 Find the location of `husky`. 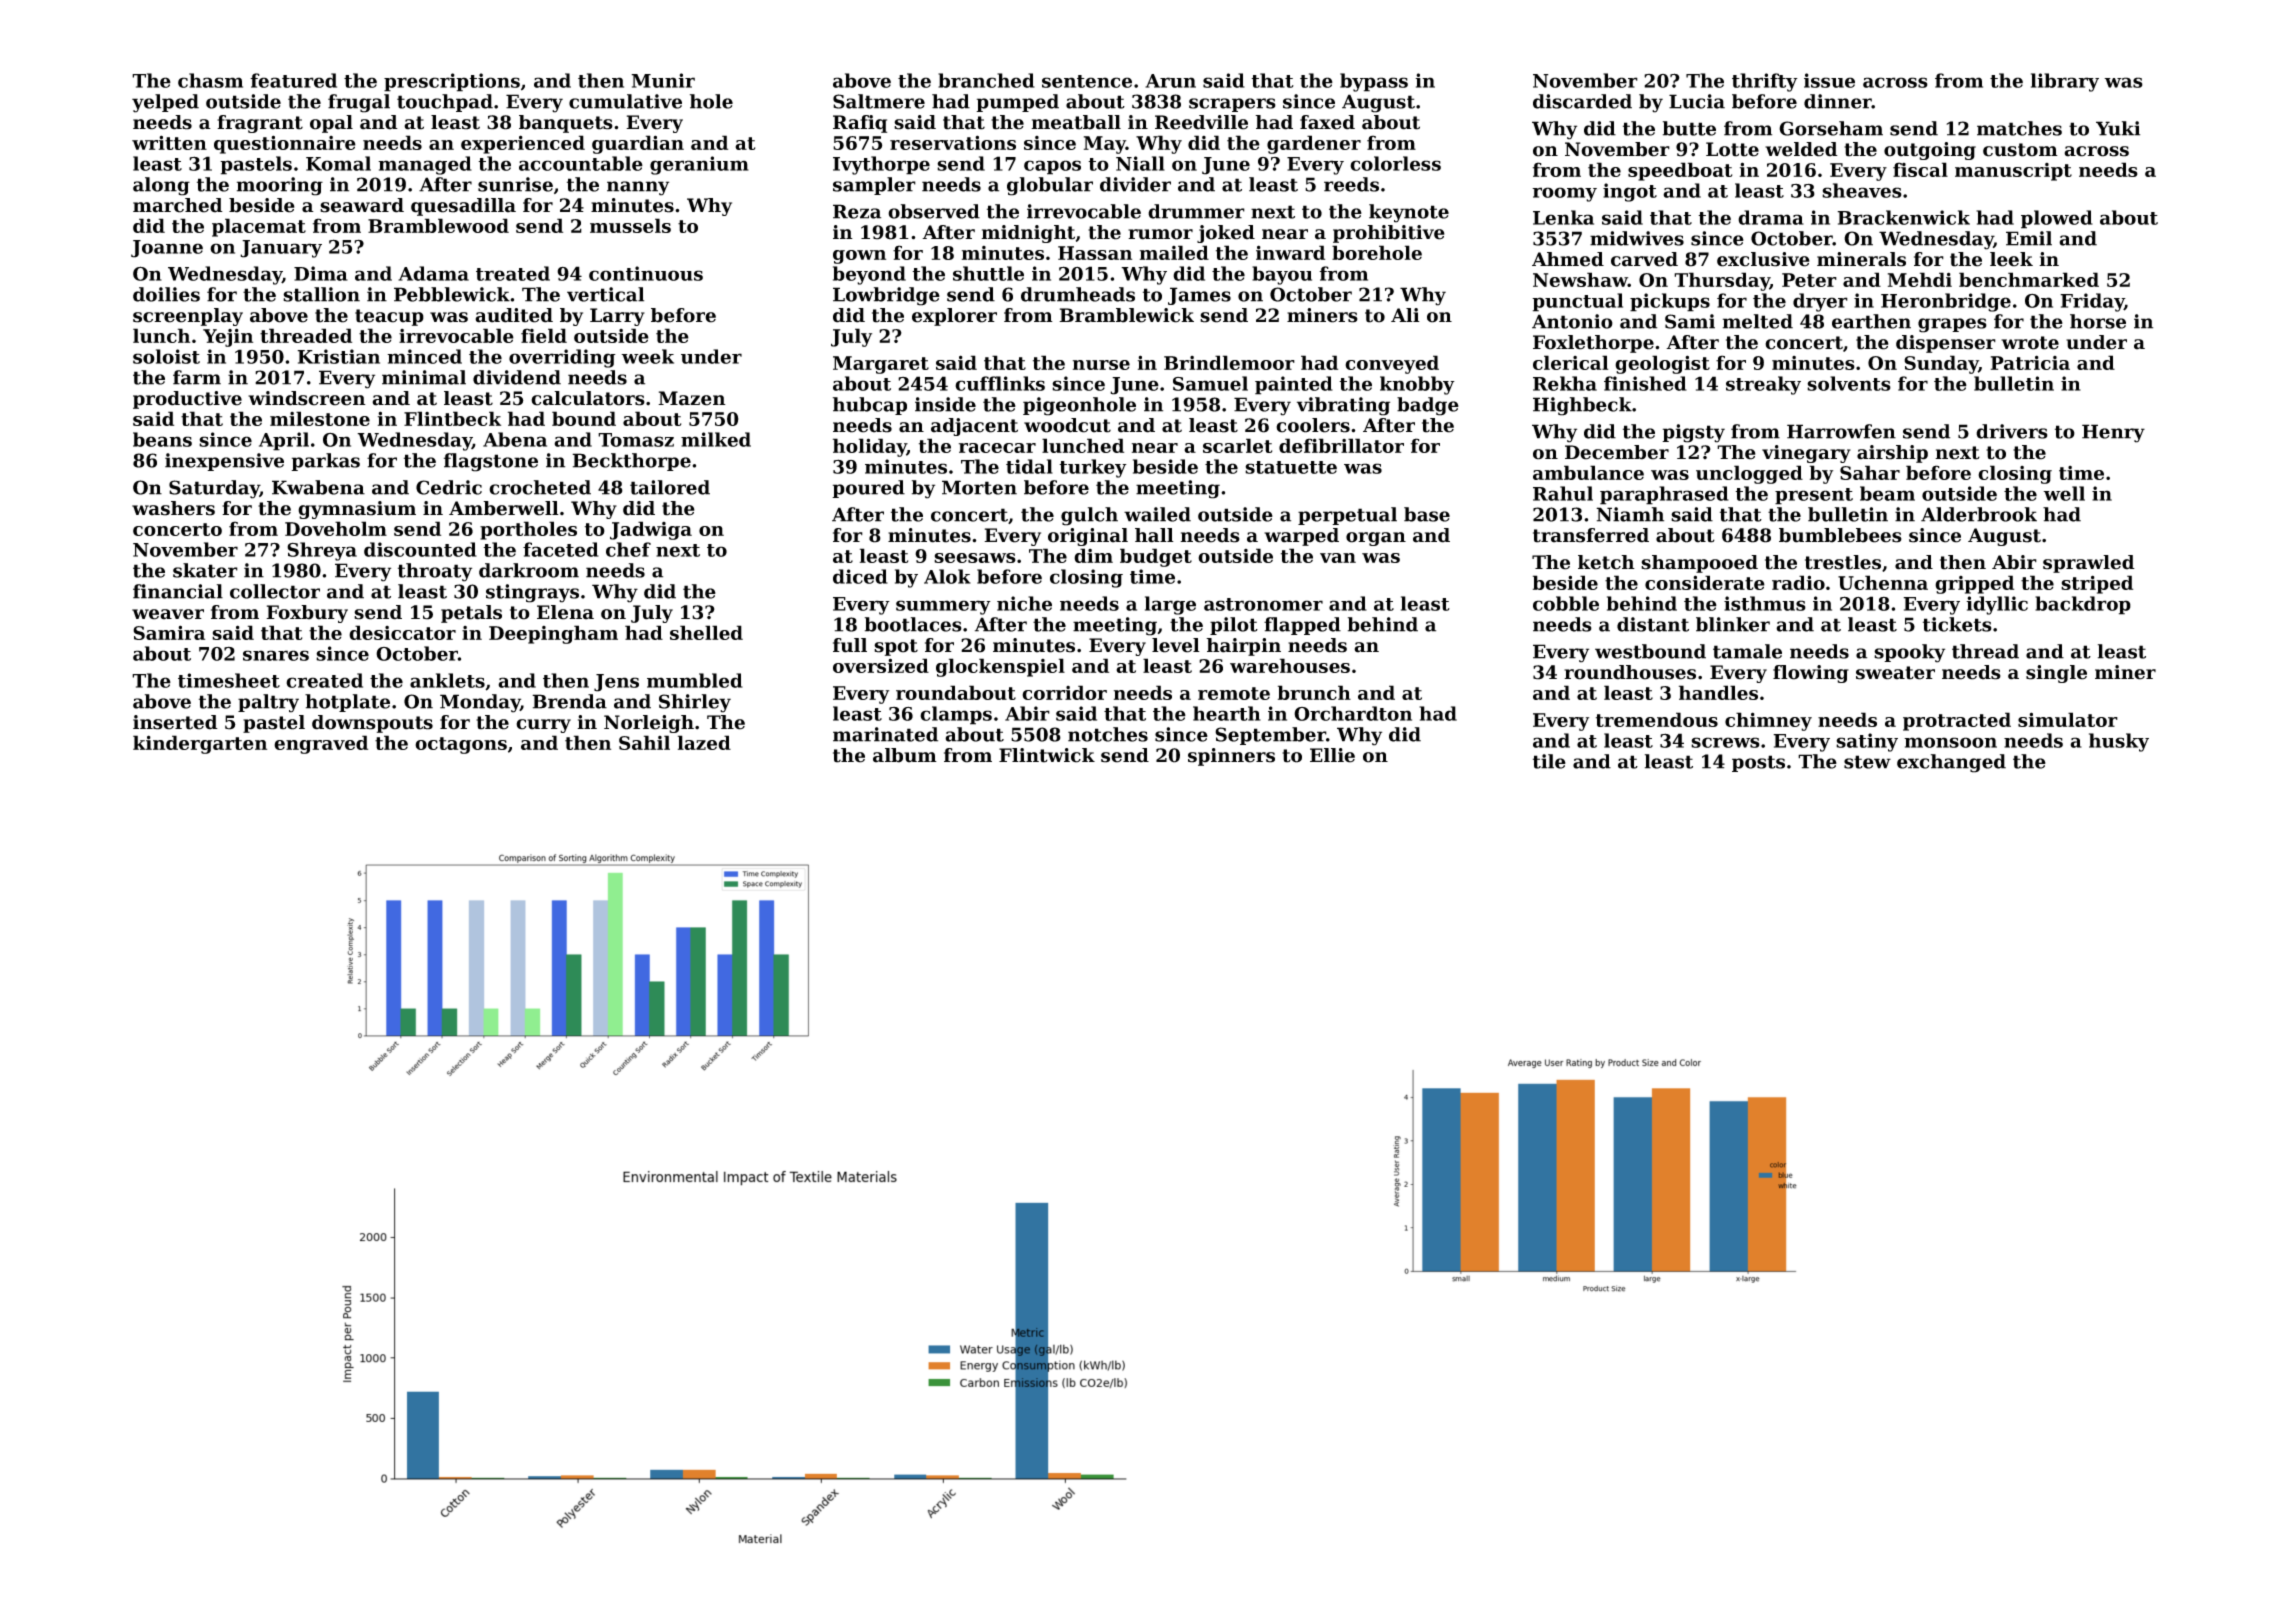

husky is located at coordinates (2119, 742).
